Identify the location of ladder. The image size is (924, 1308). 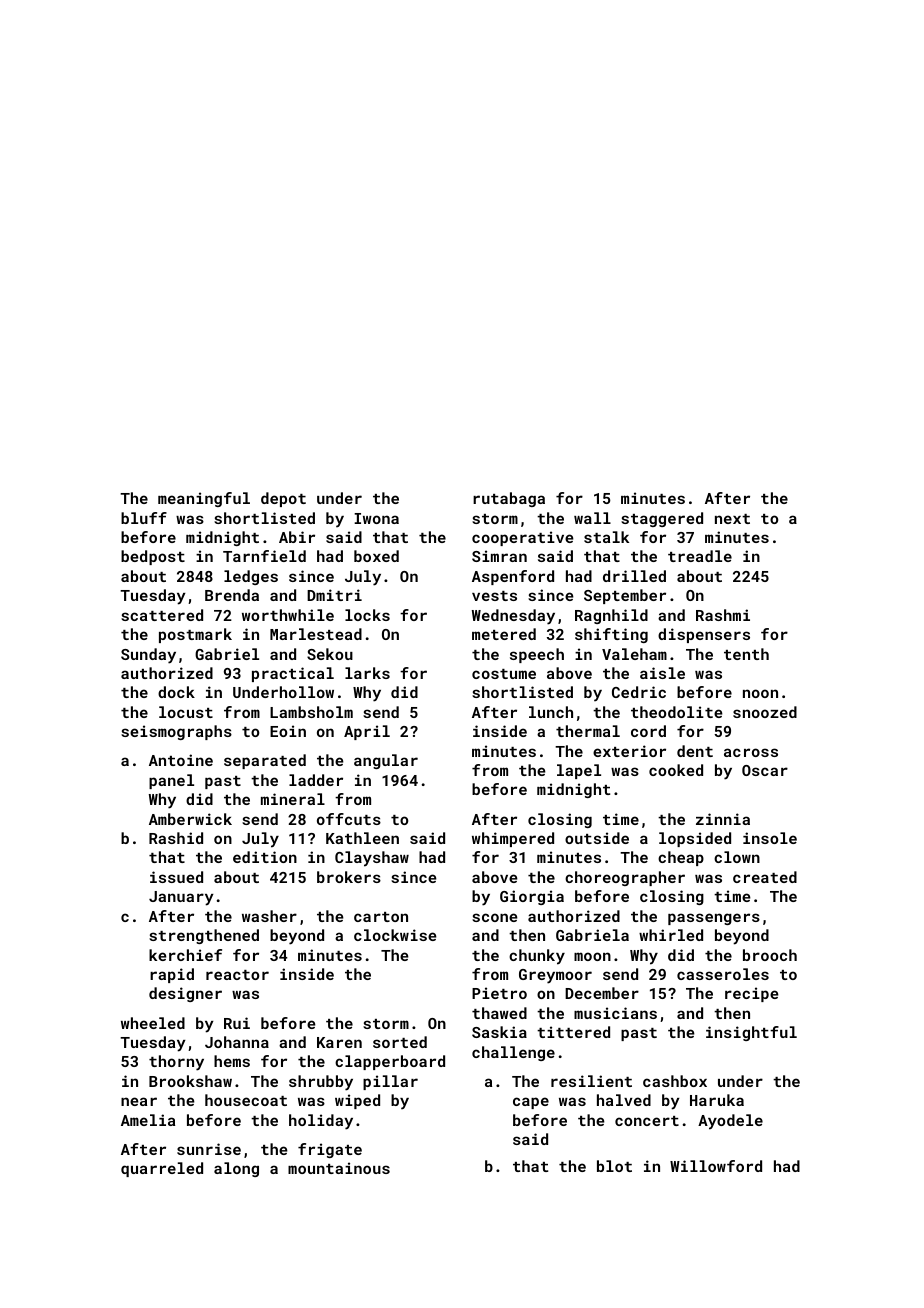
(316, 780).
